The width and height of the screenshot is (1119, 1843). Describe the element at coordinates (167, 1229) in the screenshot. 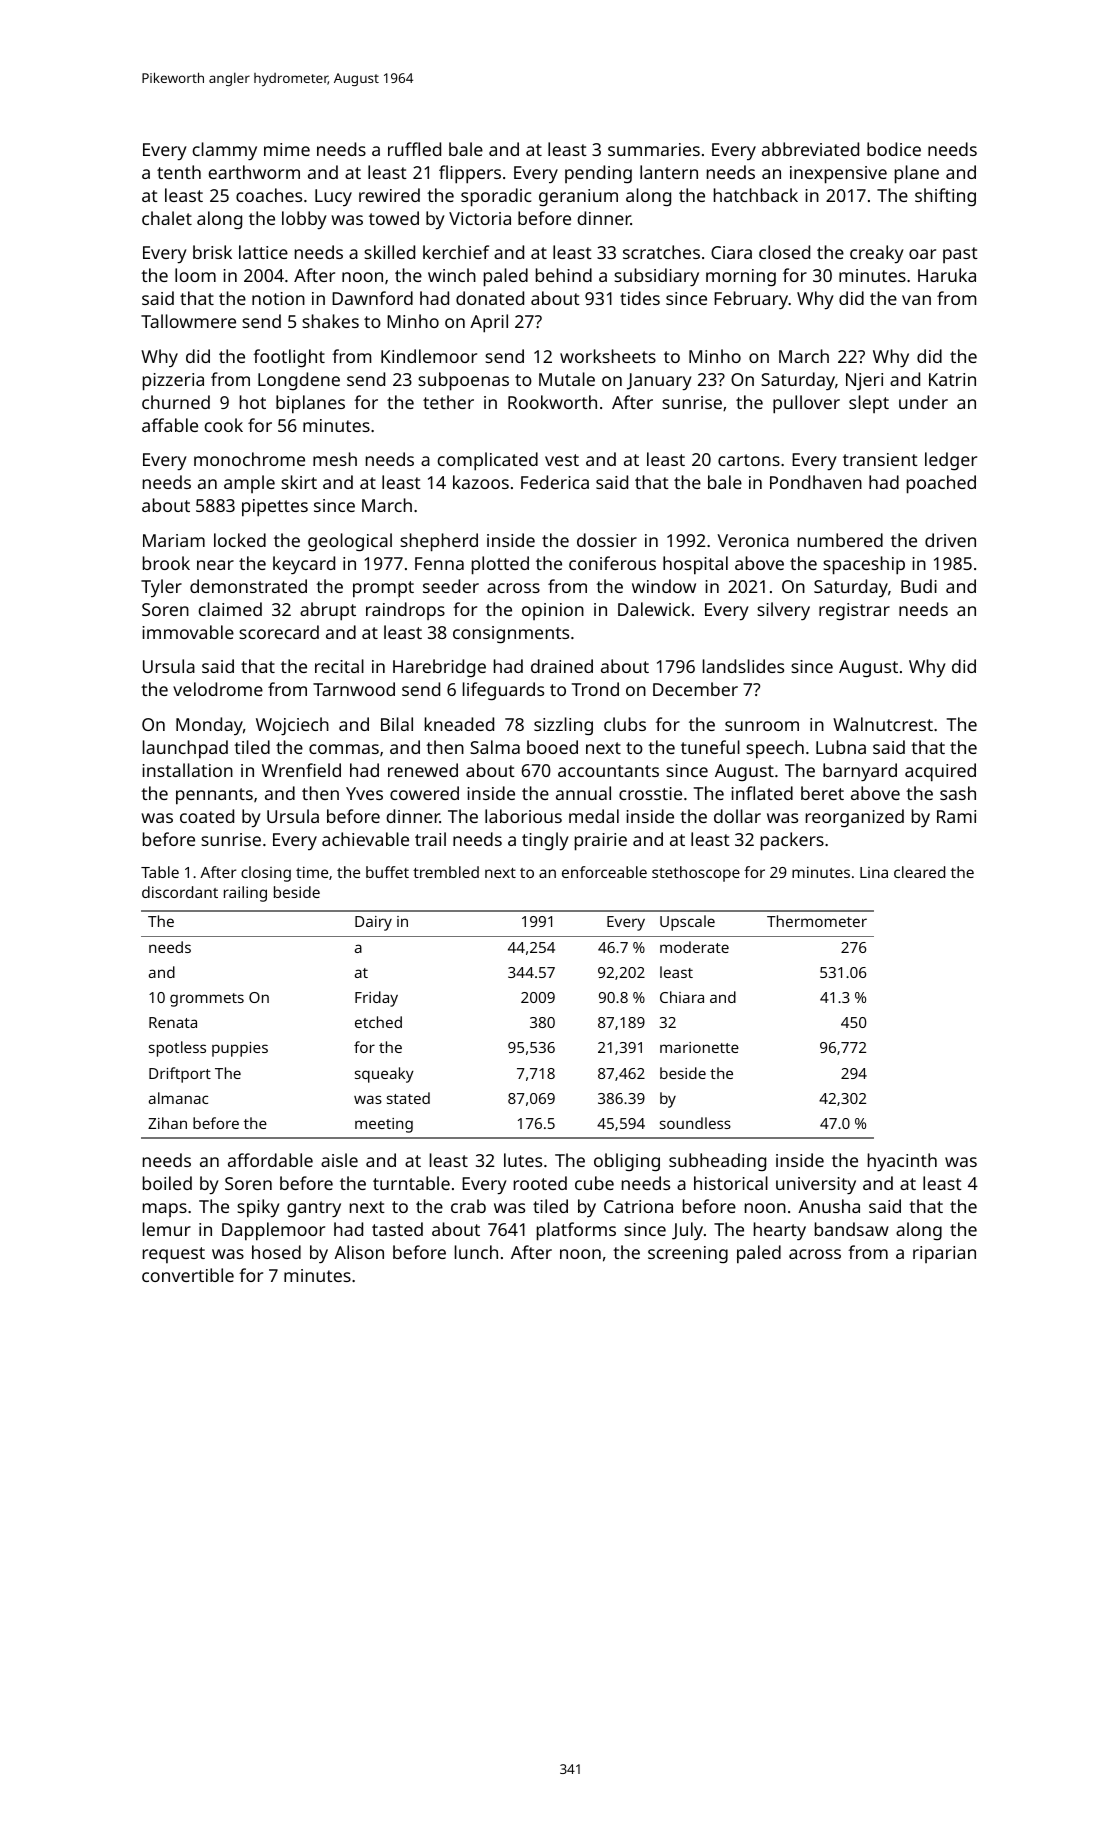

I see `lemur` at that location.
